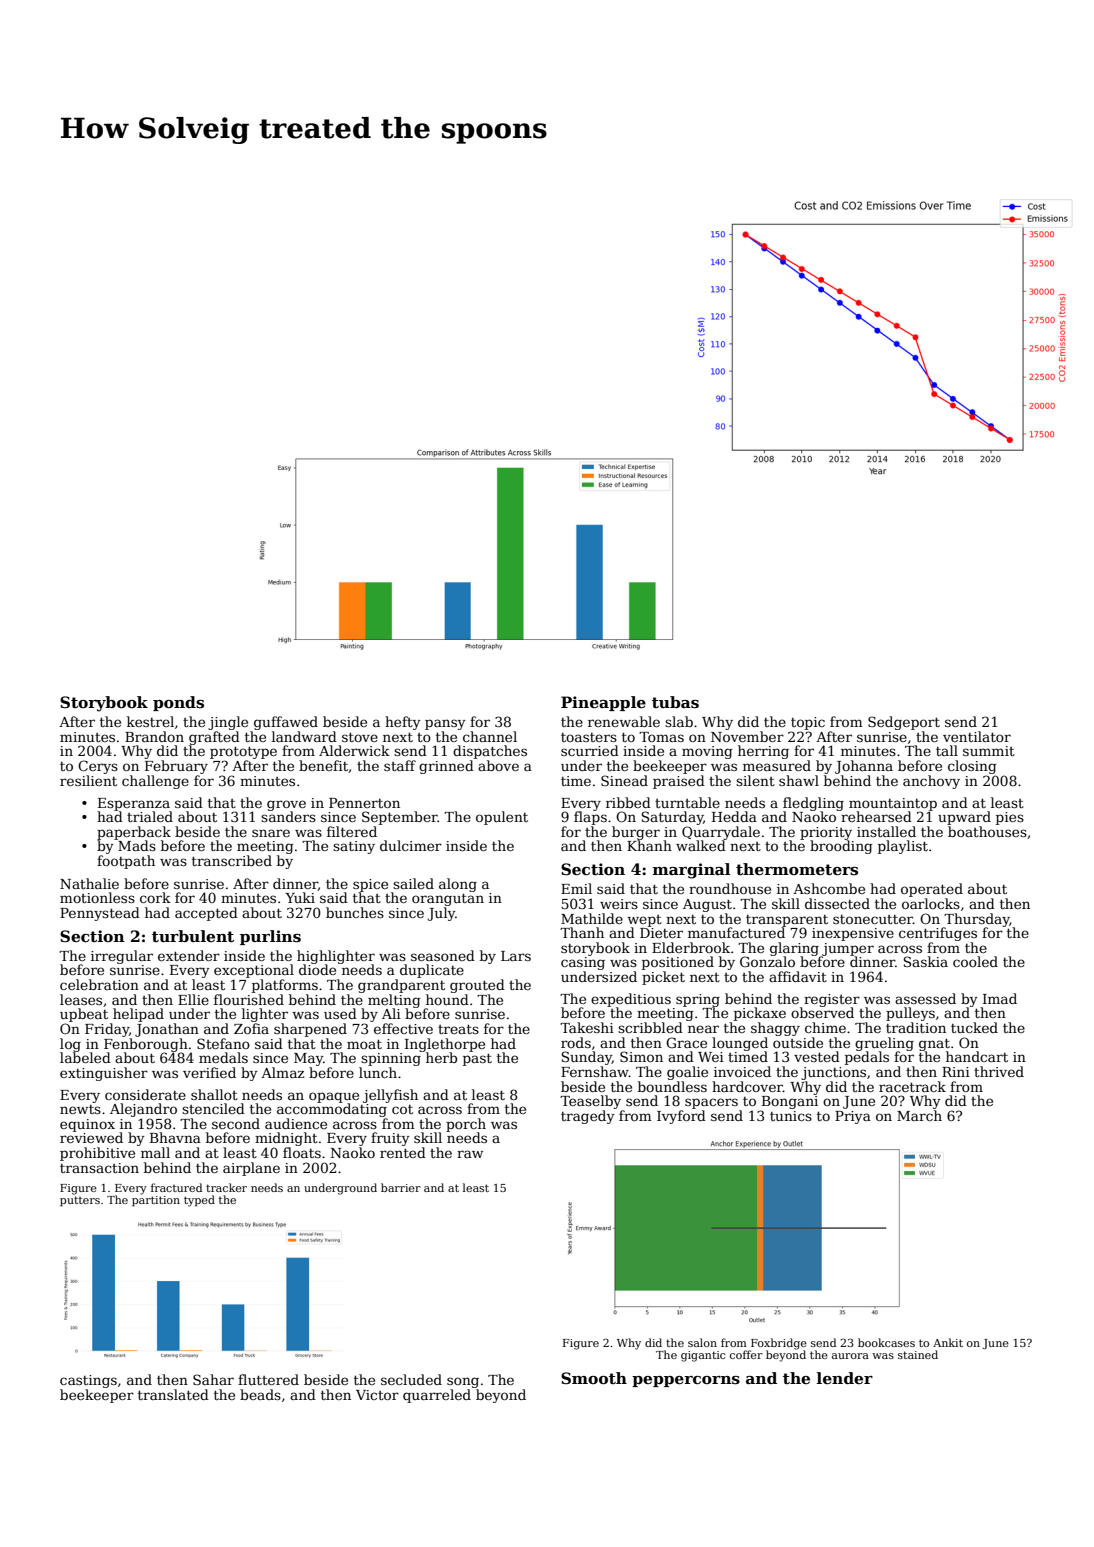 Image resolution: width=1094 pixels, height=1547 pixels. Describe the element at coordinates (931, 903) in the document. I see `oarlocks` at that location.
